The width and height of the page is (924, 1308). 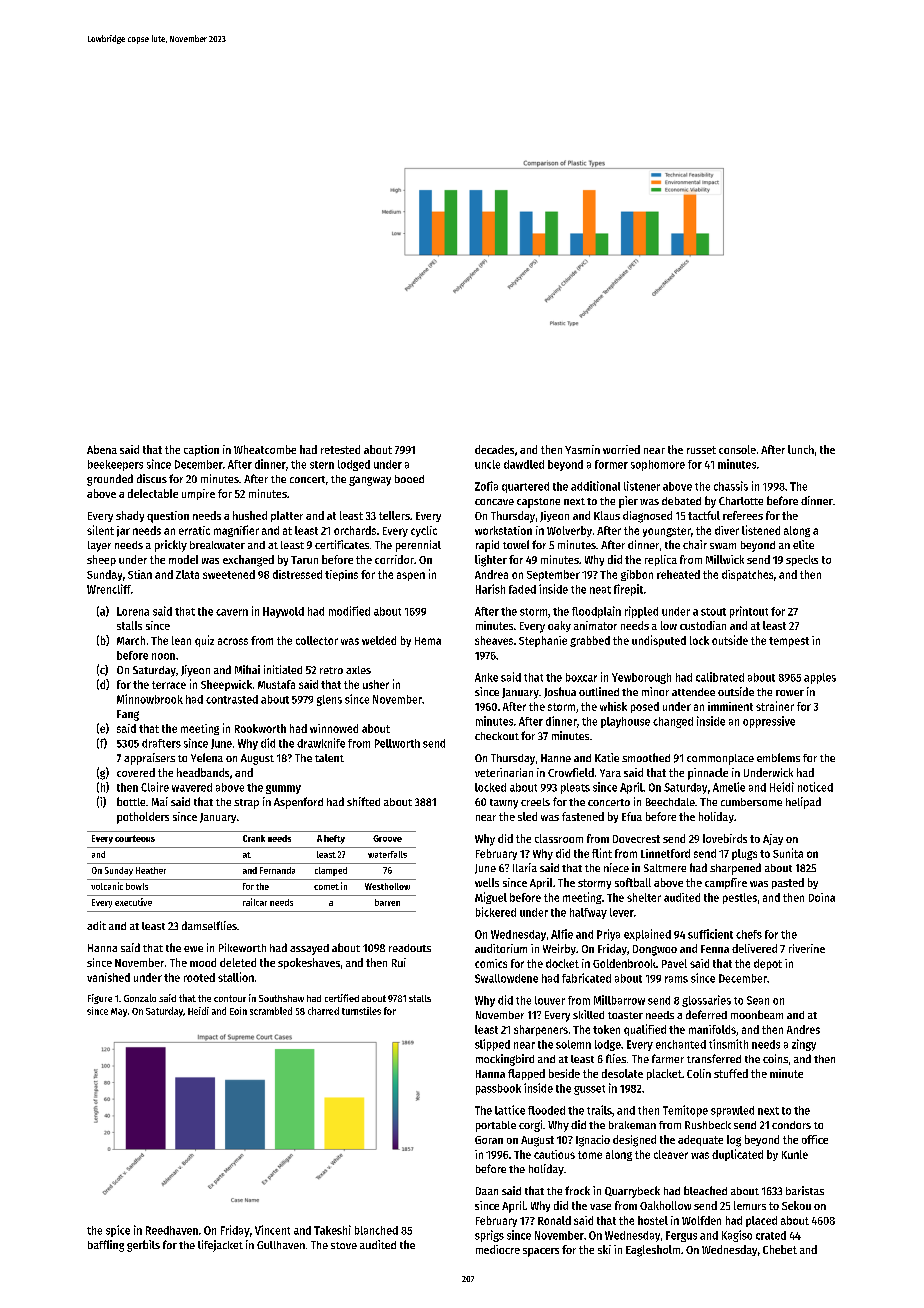 What do you see at coordinates (130, 516) in the page?
I see `shady` at bounding box center [130, 516].
